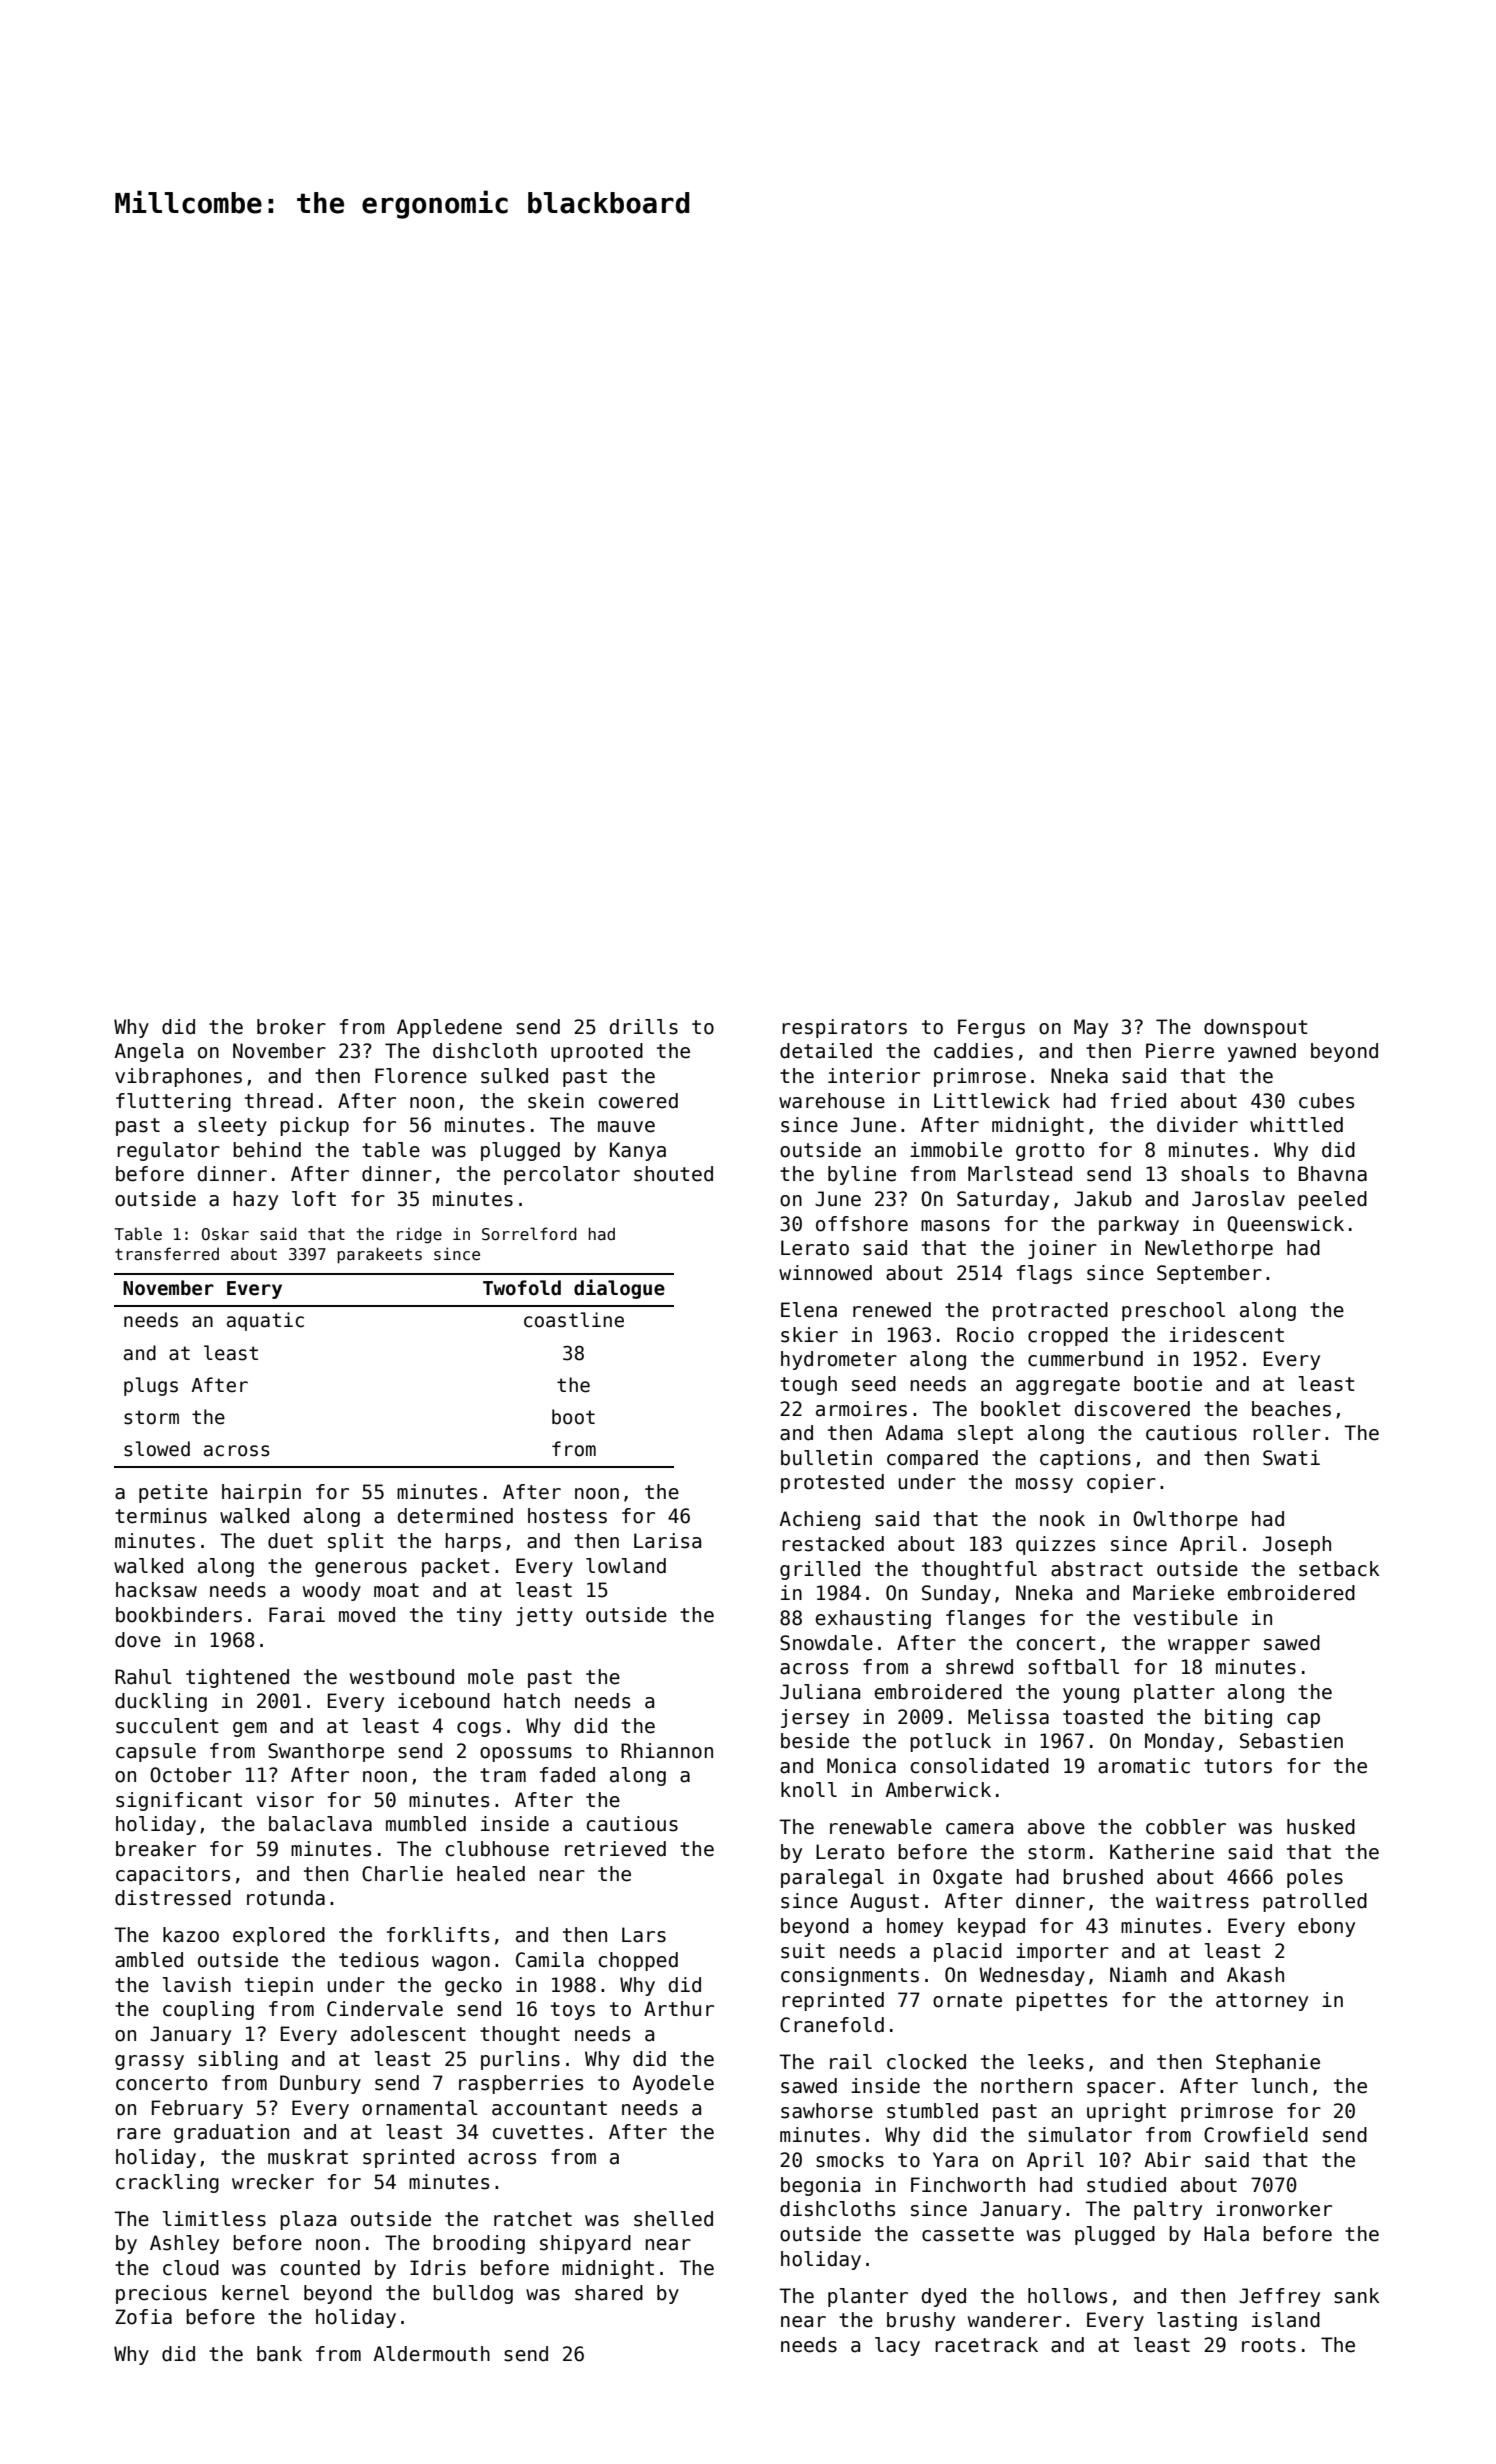 Image resolution: width=1496 pixels, height=2464 pixels. What do you see at coordinates (644, 1027) in the document?
I see `drills` at bounding box center [644, 1027].
